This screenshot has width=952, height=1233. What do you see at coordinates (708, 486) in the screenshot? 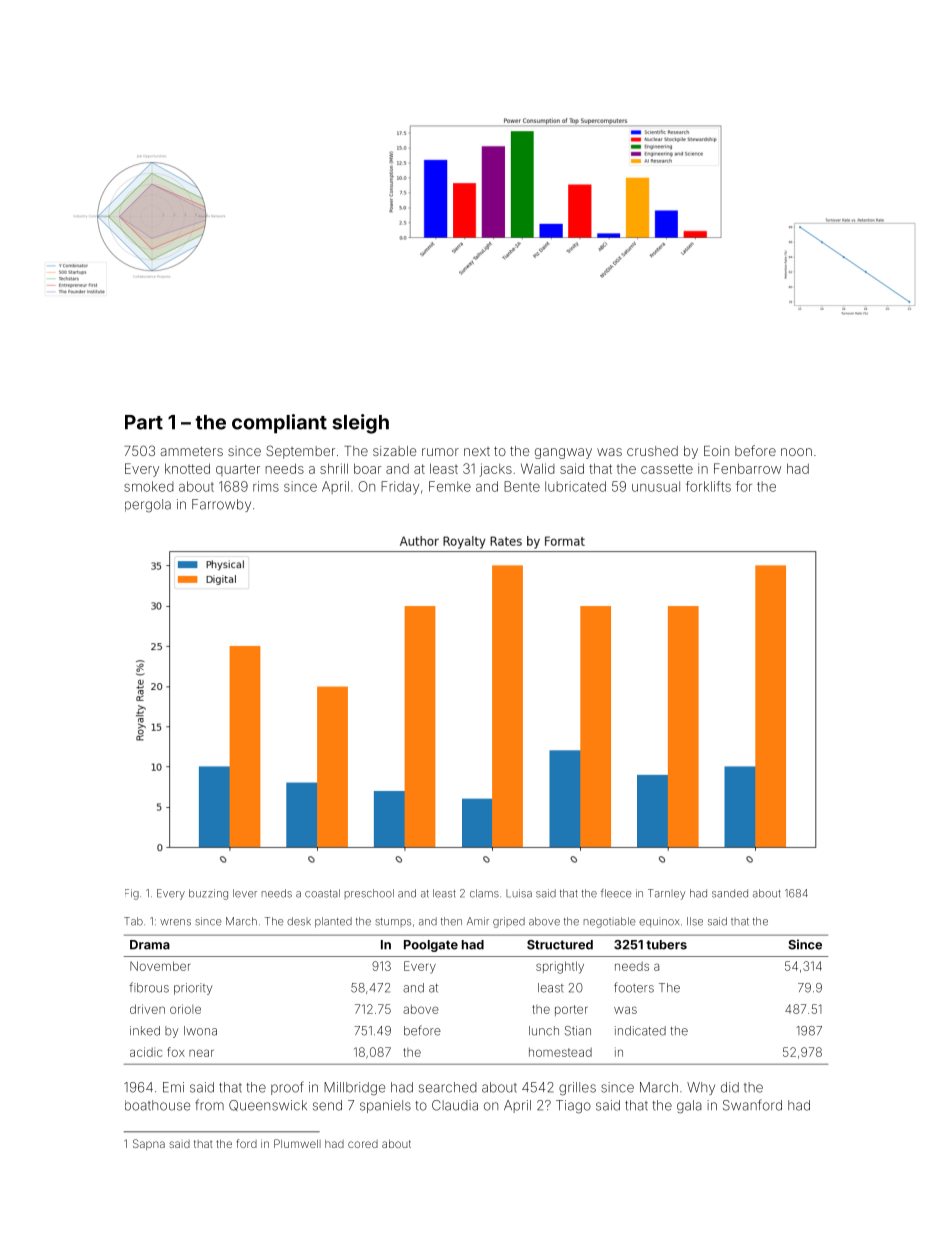
I see `forklifts` at bounding box center [708, 486].
